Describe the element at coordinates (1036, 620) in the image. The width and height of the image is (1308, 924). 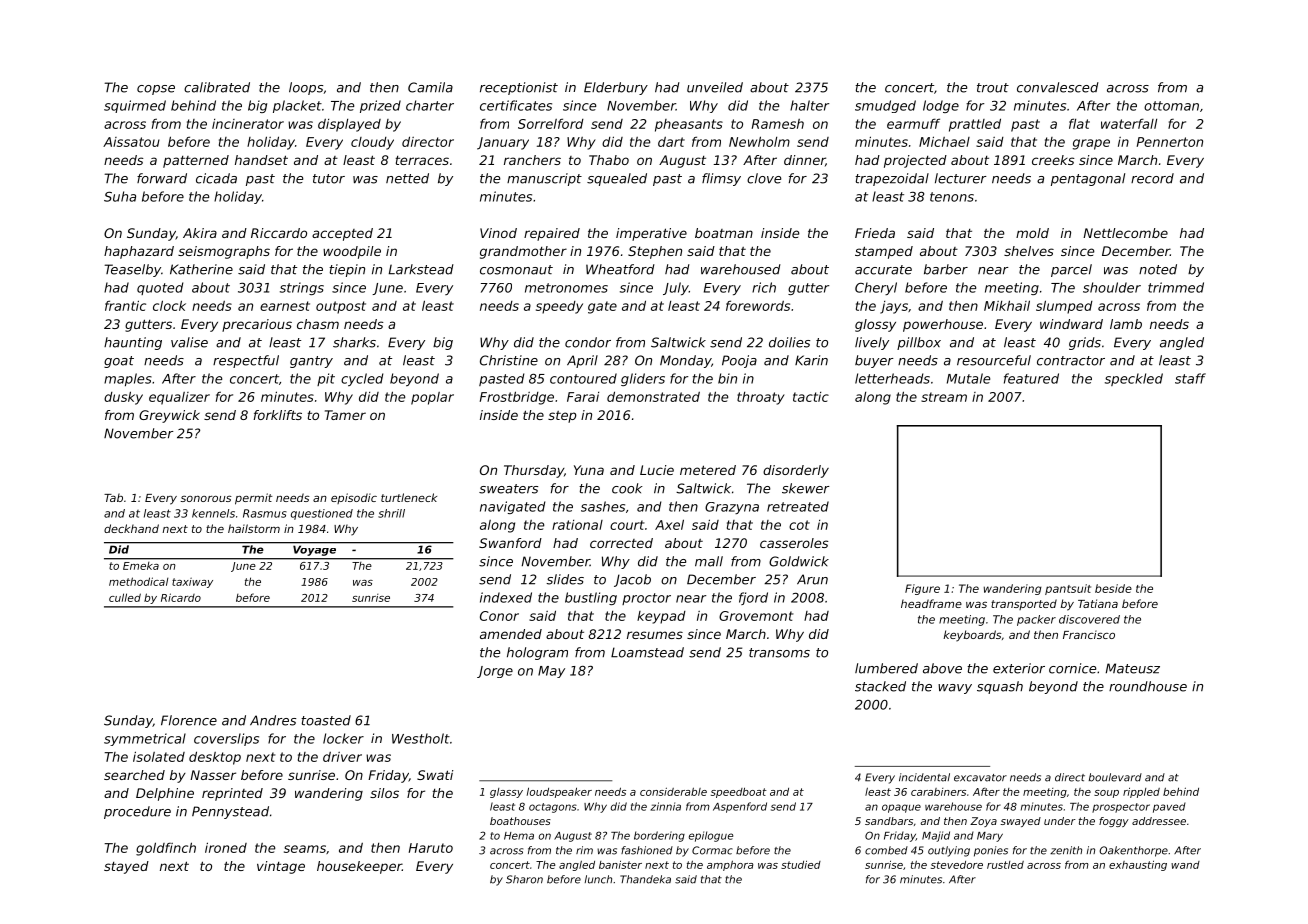
I see `packer` at that location.
